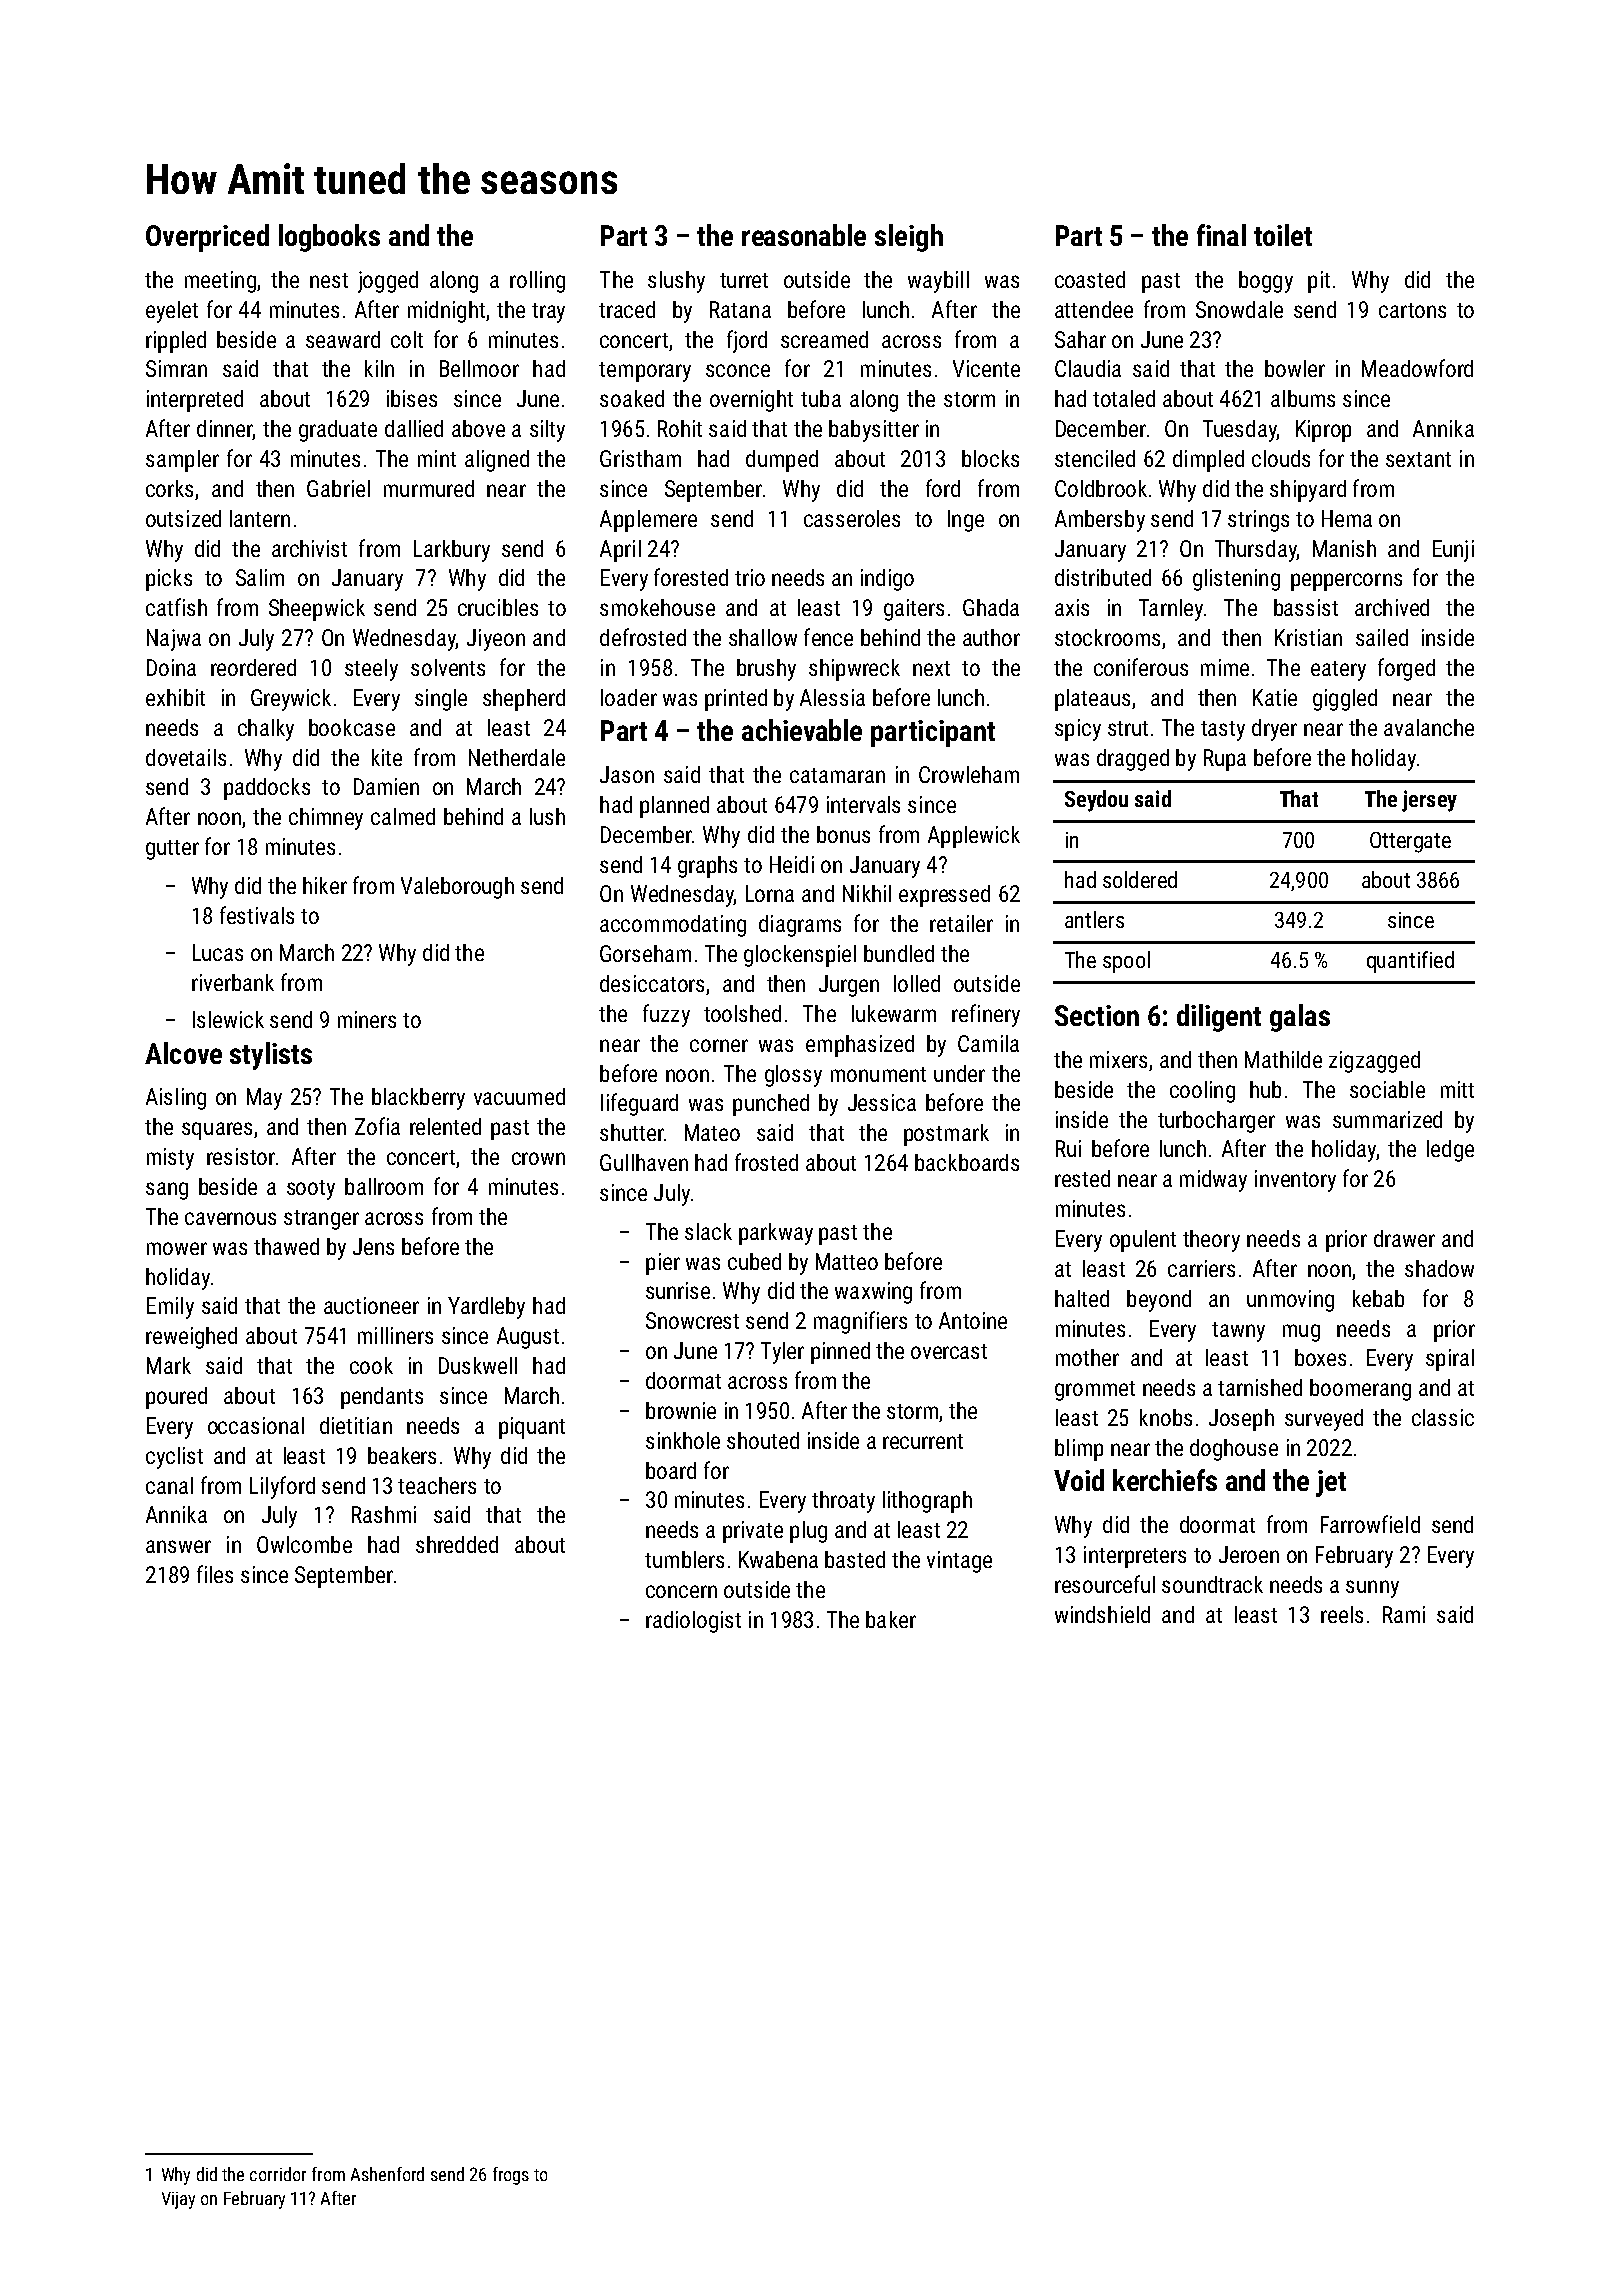 Image resolution: width=1620 pixels, height=2292 pixels. Describe the element at coordinates (1090, 279) in the screenshot. I see `coasted` at that location.
